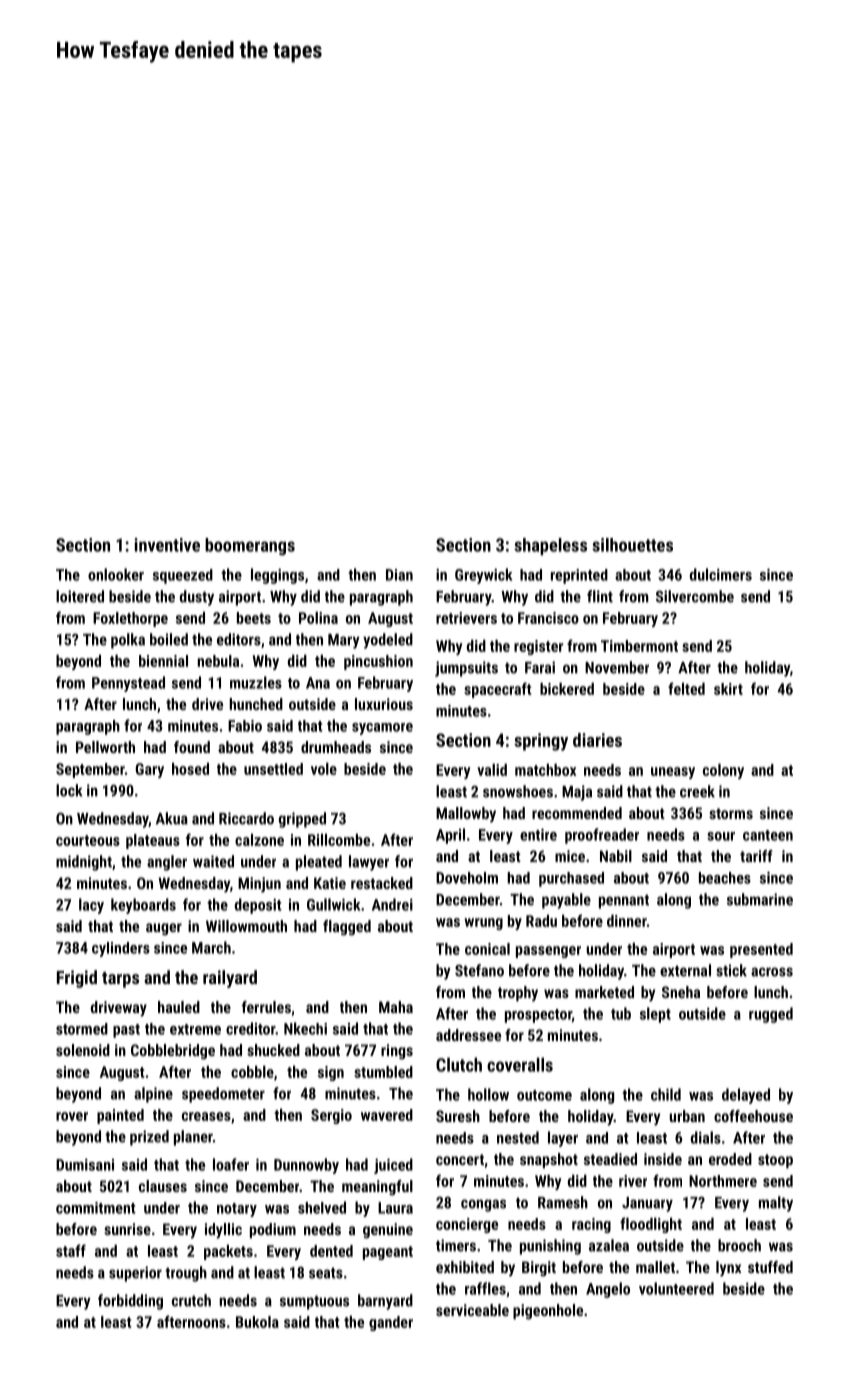 The width and height of the screenshot is (849, 1400). Describe the element at coordinates (739, 1245) in the screenshot. I see `brooch` at that location.
